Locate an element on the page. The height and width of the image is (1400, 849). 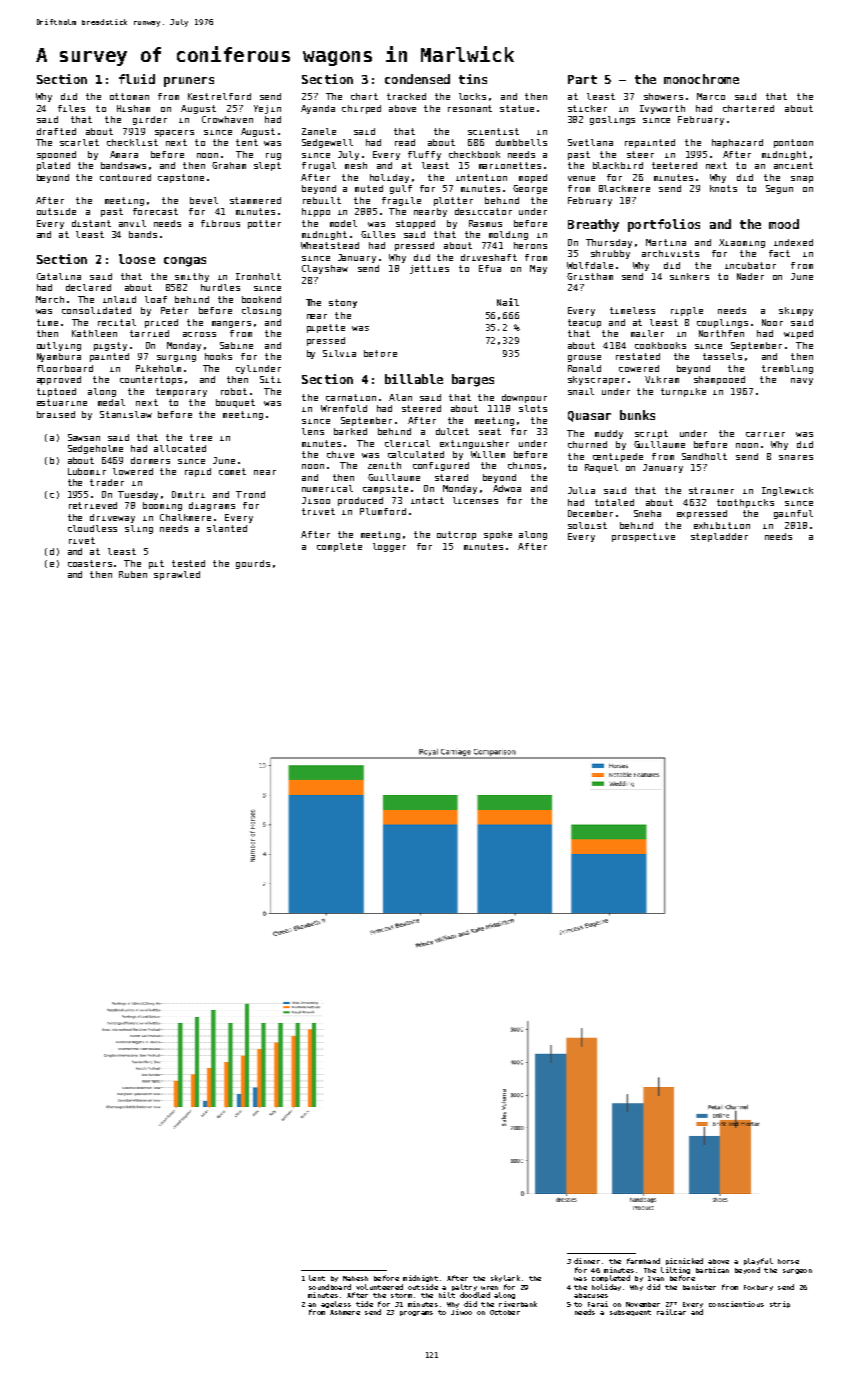
dinner is located at coordinates (587, 1261).
